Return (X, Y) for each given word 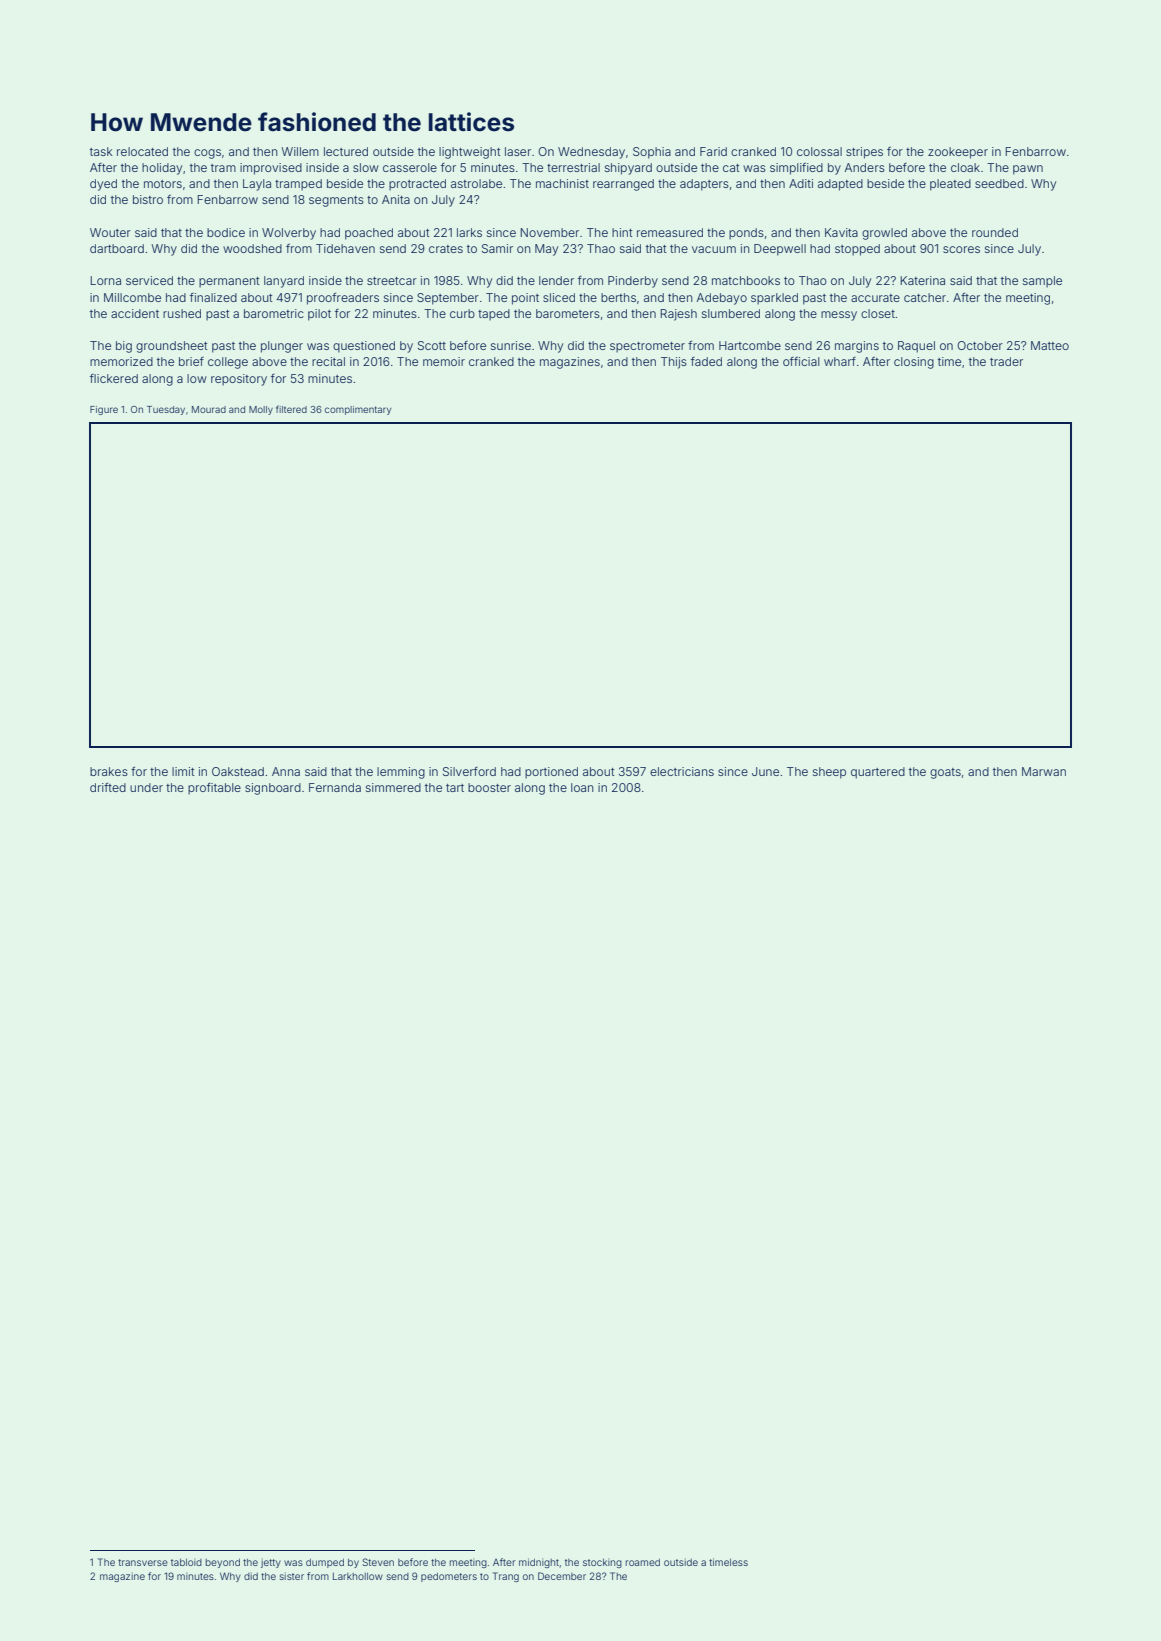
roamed (643, 1562)
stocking (602, 1563)
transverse (143, 1562)
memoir (444, 361)
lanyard (284, 282)
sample (1042, 282)
